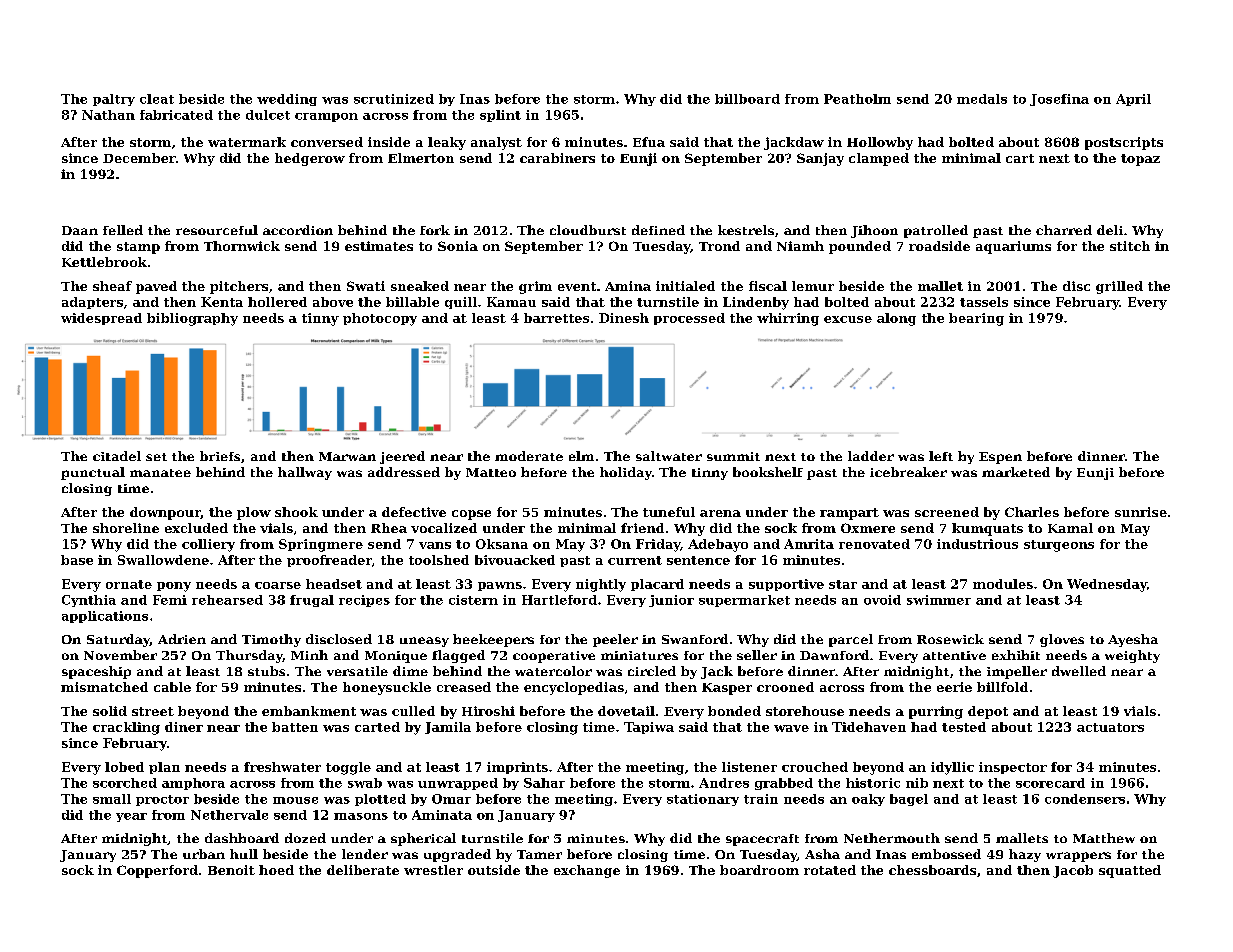 The width and height of the screenshot is (1233, 952). What do you see at coordinates (936, 231) in the screenshot?
I see `patrolled` at bounding box center [936, 231].
